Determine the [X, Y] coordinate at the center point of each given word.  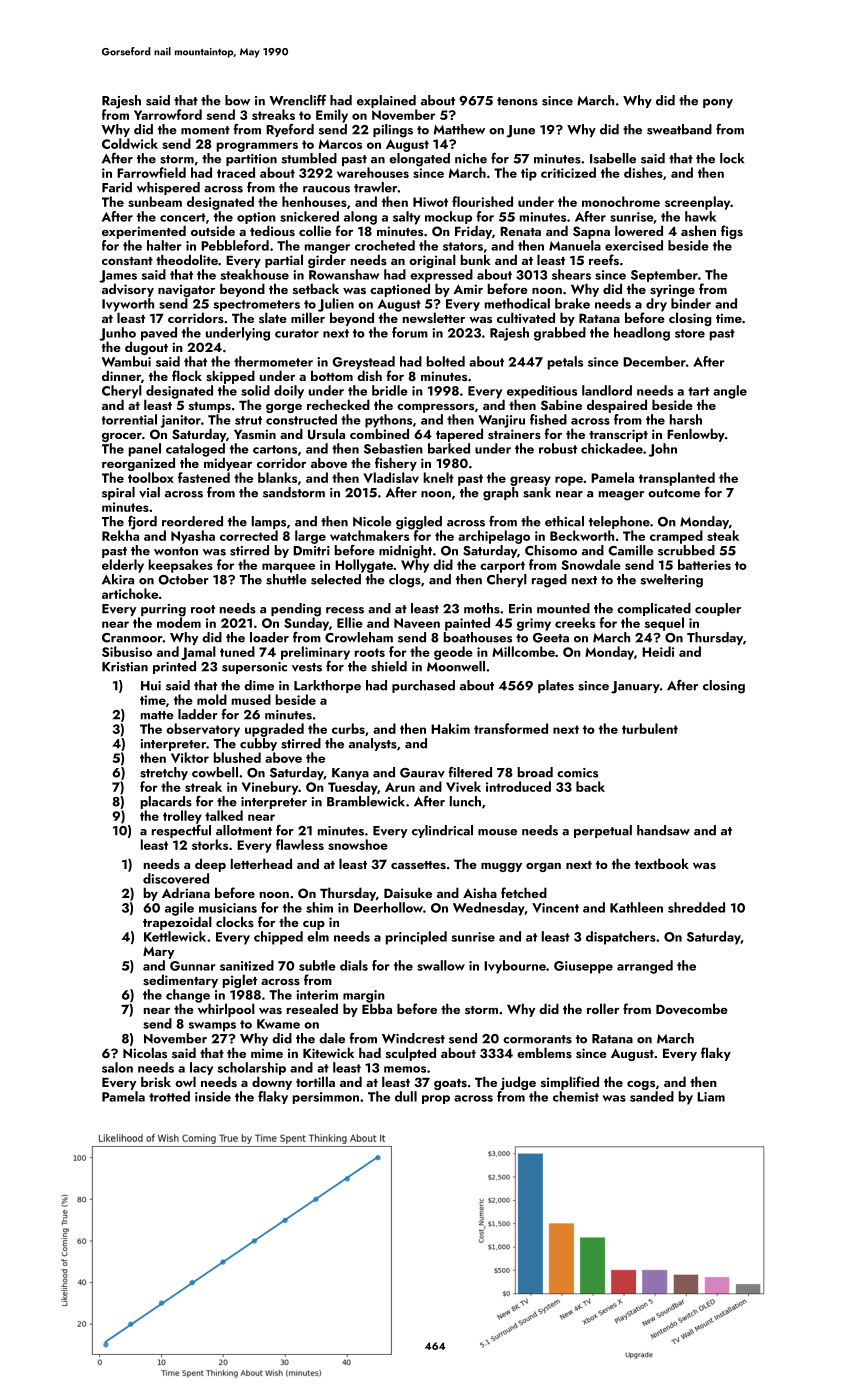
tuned [237, 651]
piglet [240, 981]
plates [556, 686]
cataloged [195, 450]
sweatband [679, 129]
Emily [332, 116]
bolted [446, 361]
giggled [419, 523]
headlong [642, 334]
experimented [144, 232]
